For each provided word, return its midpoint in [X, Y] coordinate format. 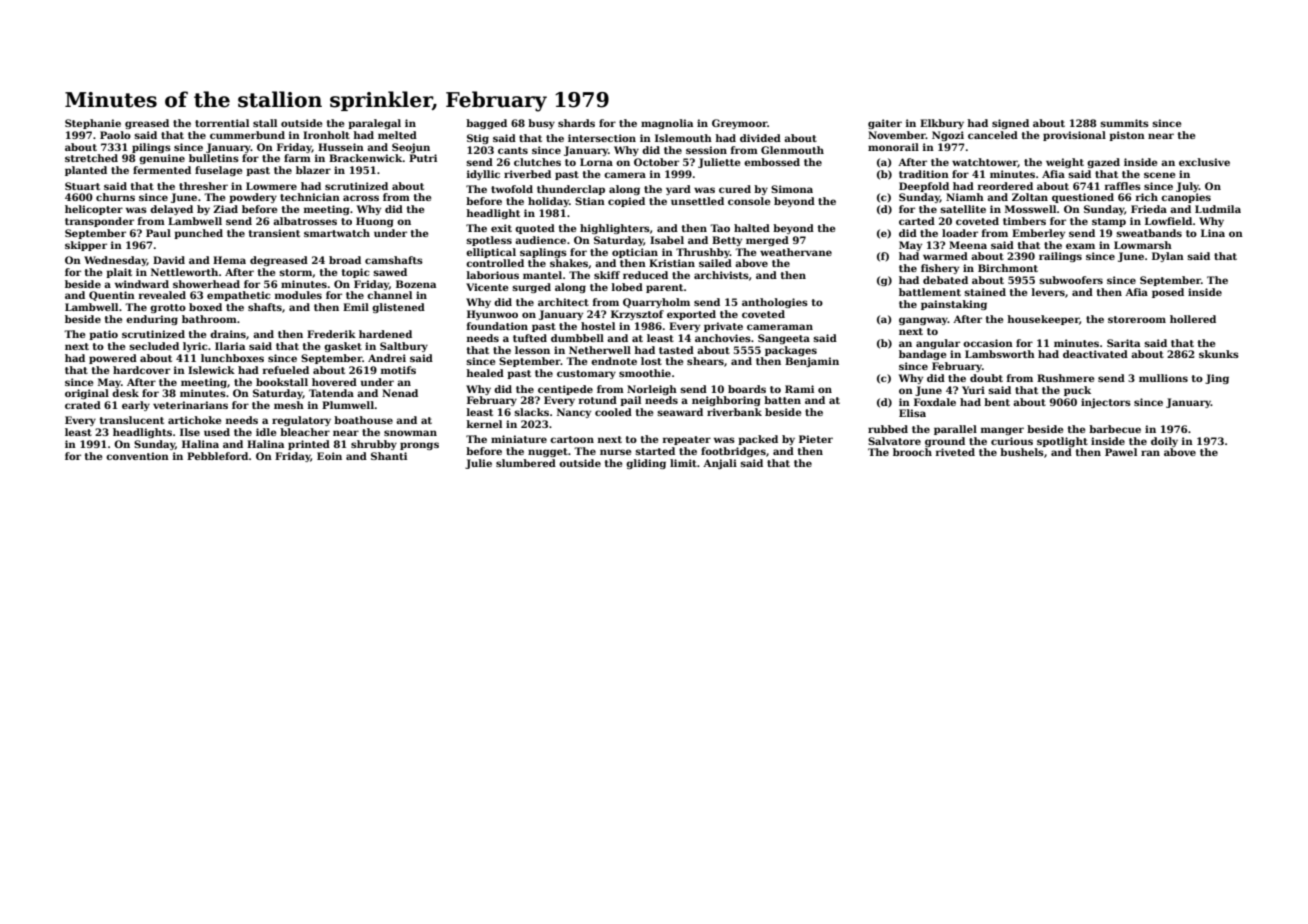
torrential [222, 123]
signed [1010, 124]
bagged [486, 124]
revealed [162, 295]
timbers [1024, 221]
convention [137, 456]
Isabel [667, 240]
